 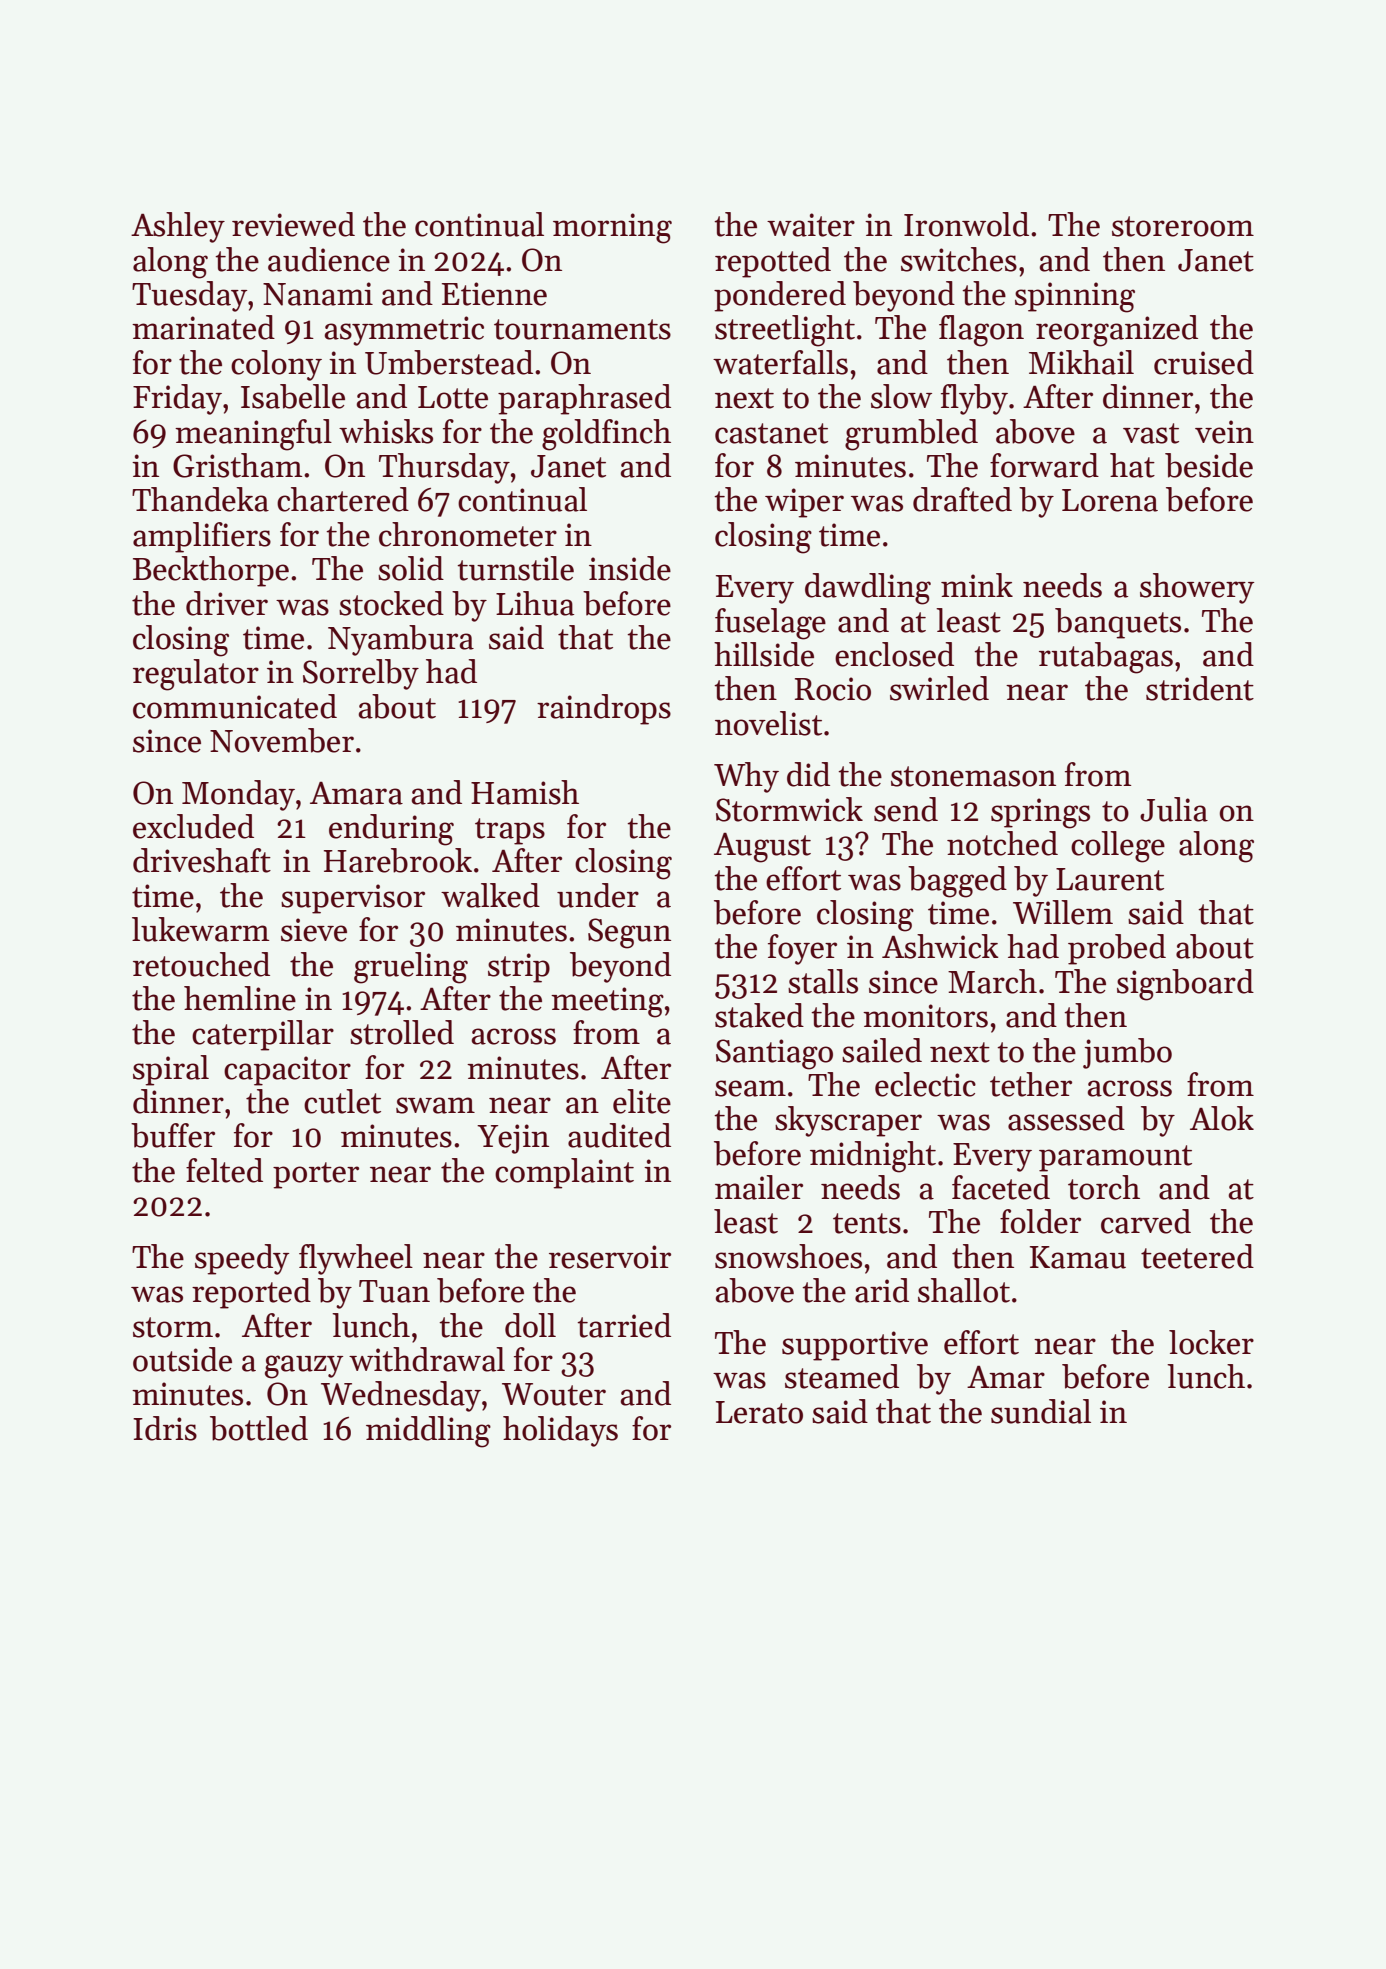 What do you see at coordinates (906, 809) in the page?
I see `send` at bounding box center [906, 809].
